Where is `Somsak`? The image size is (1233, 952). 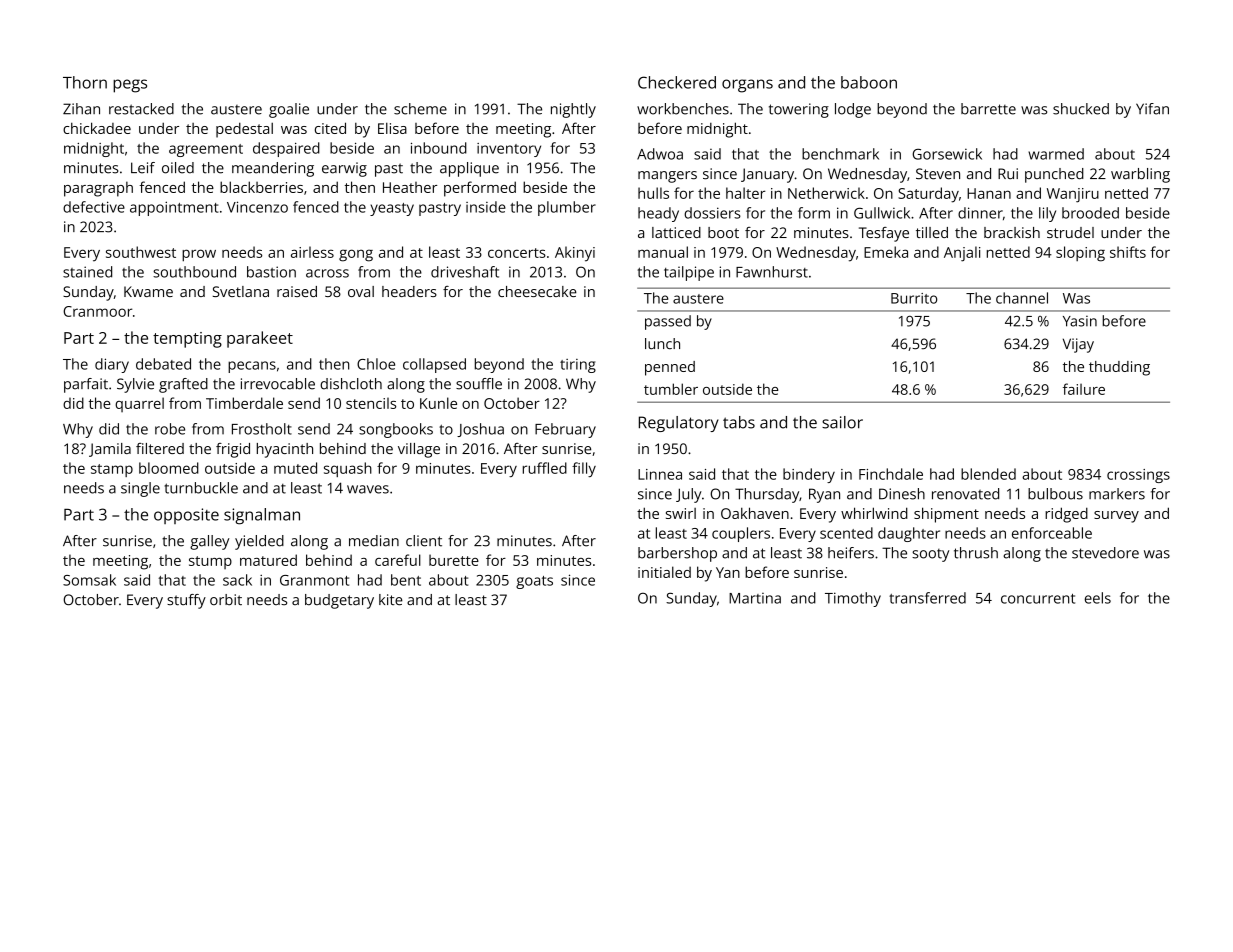 Somsak is located at coordinates (89, 580).
